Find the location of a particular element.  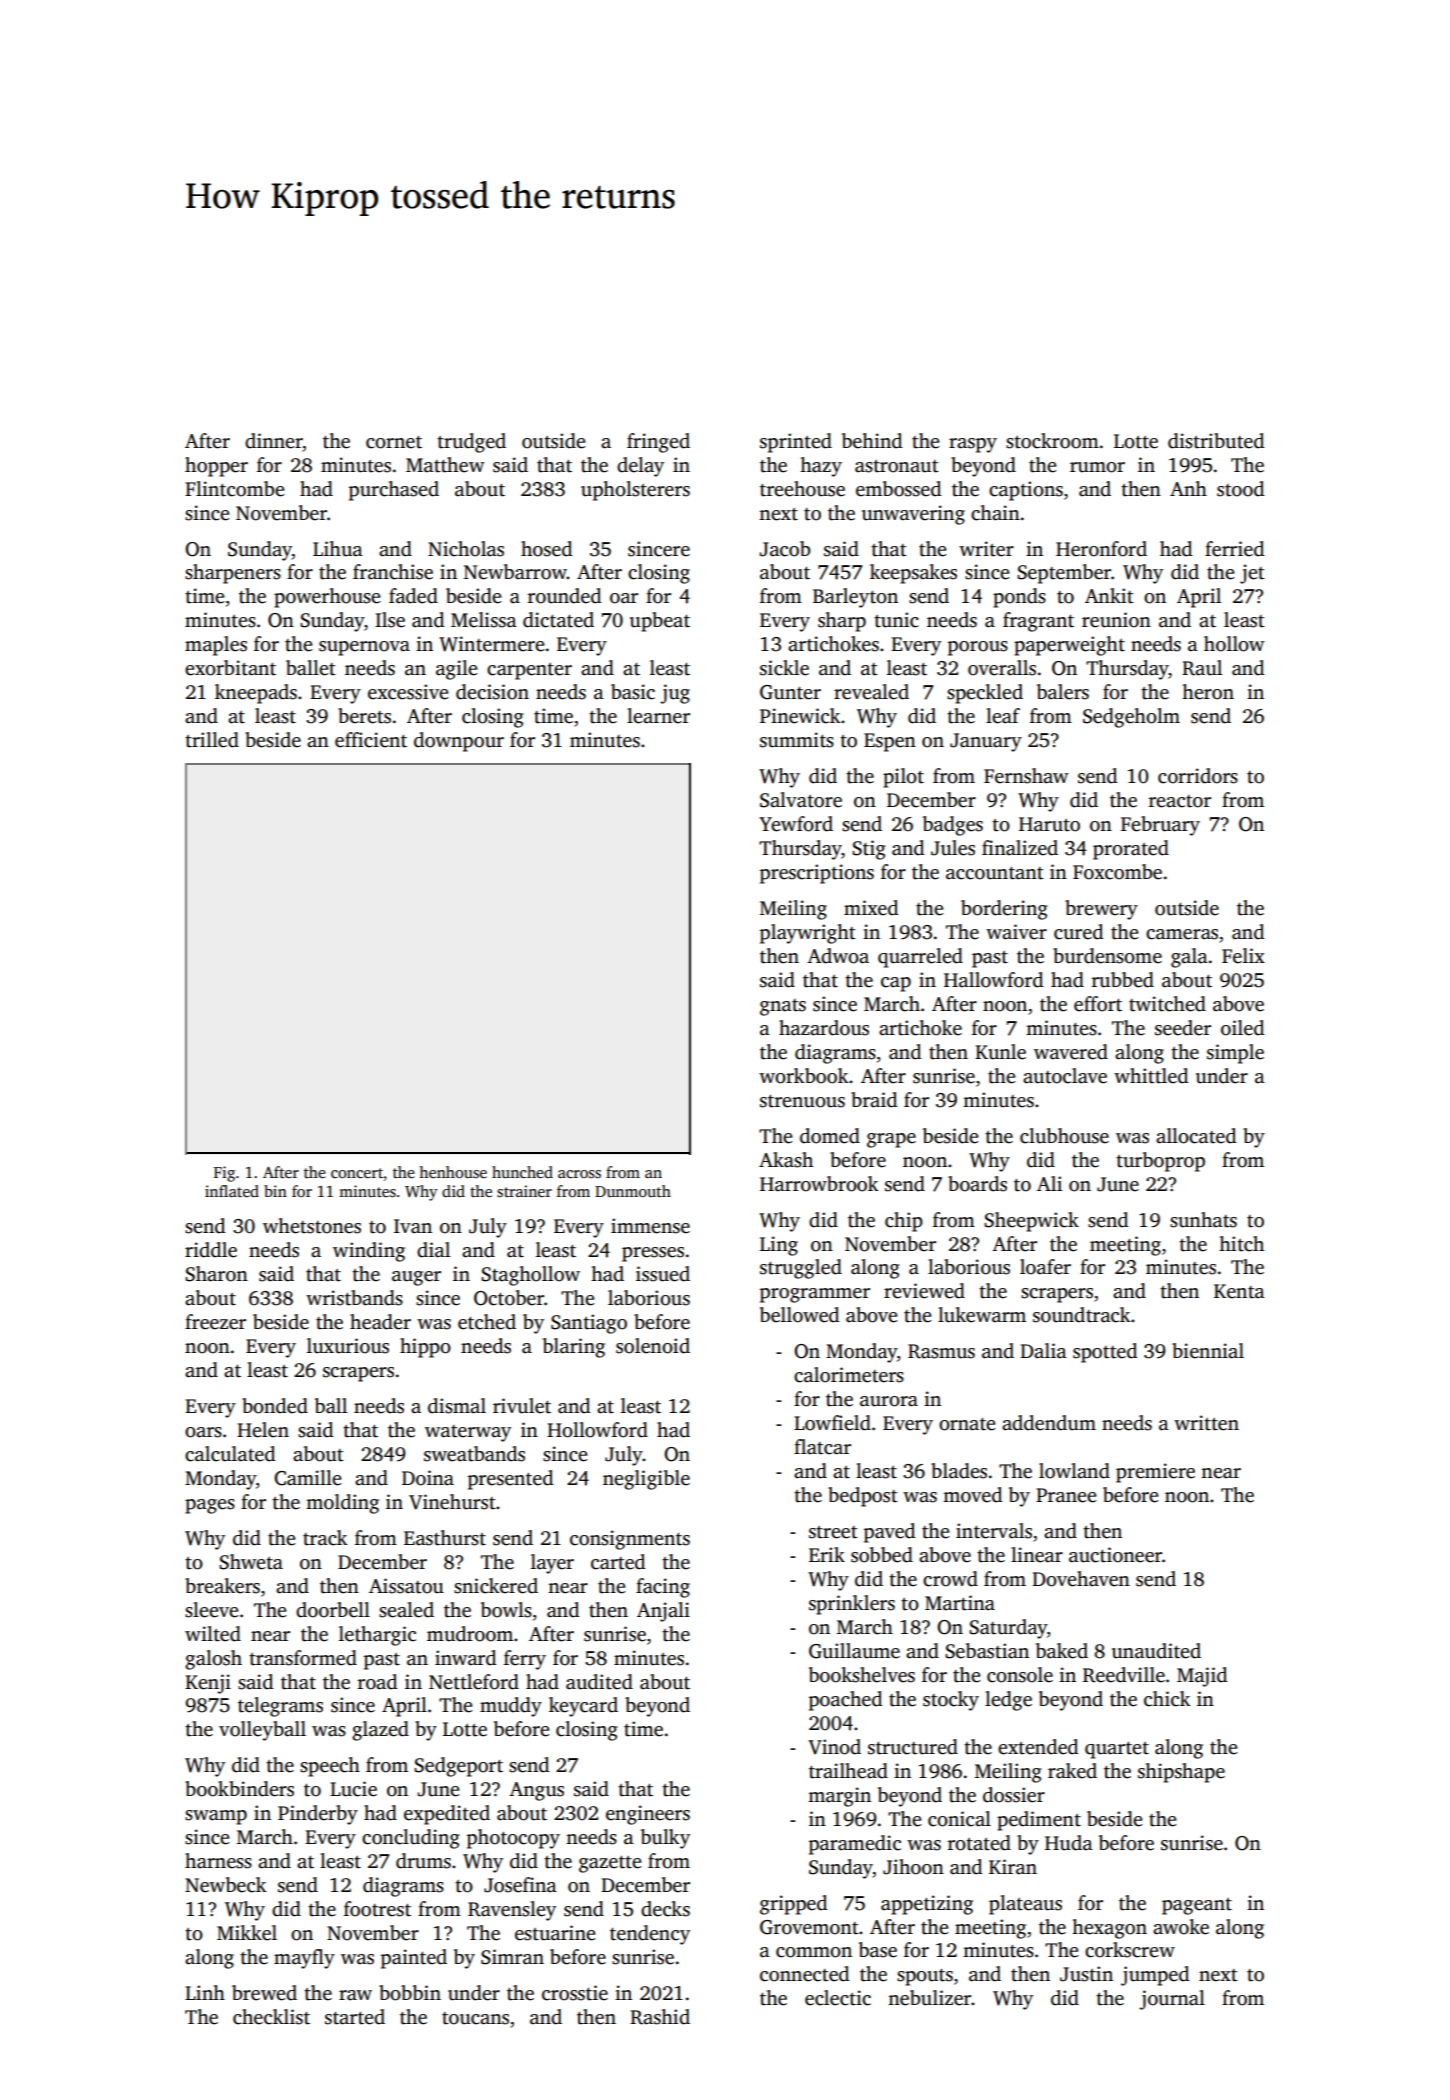

henhouse is located at coordinates (453, 1172).
